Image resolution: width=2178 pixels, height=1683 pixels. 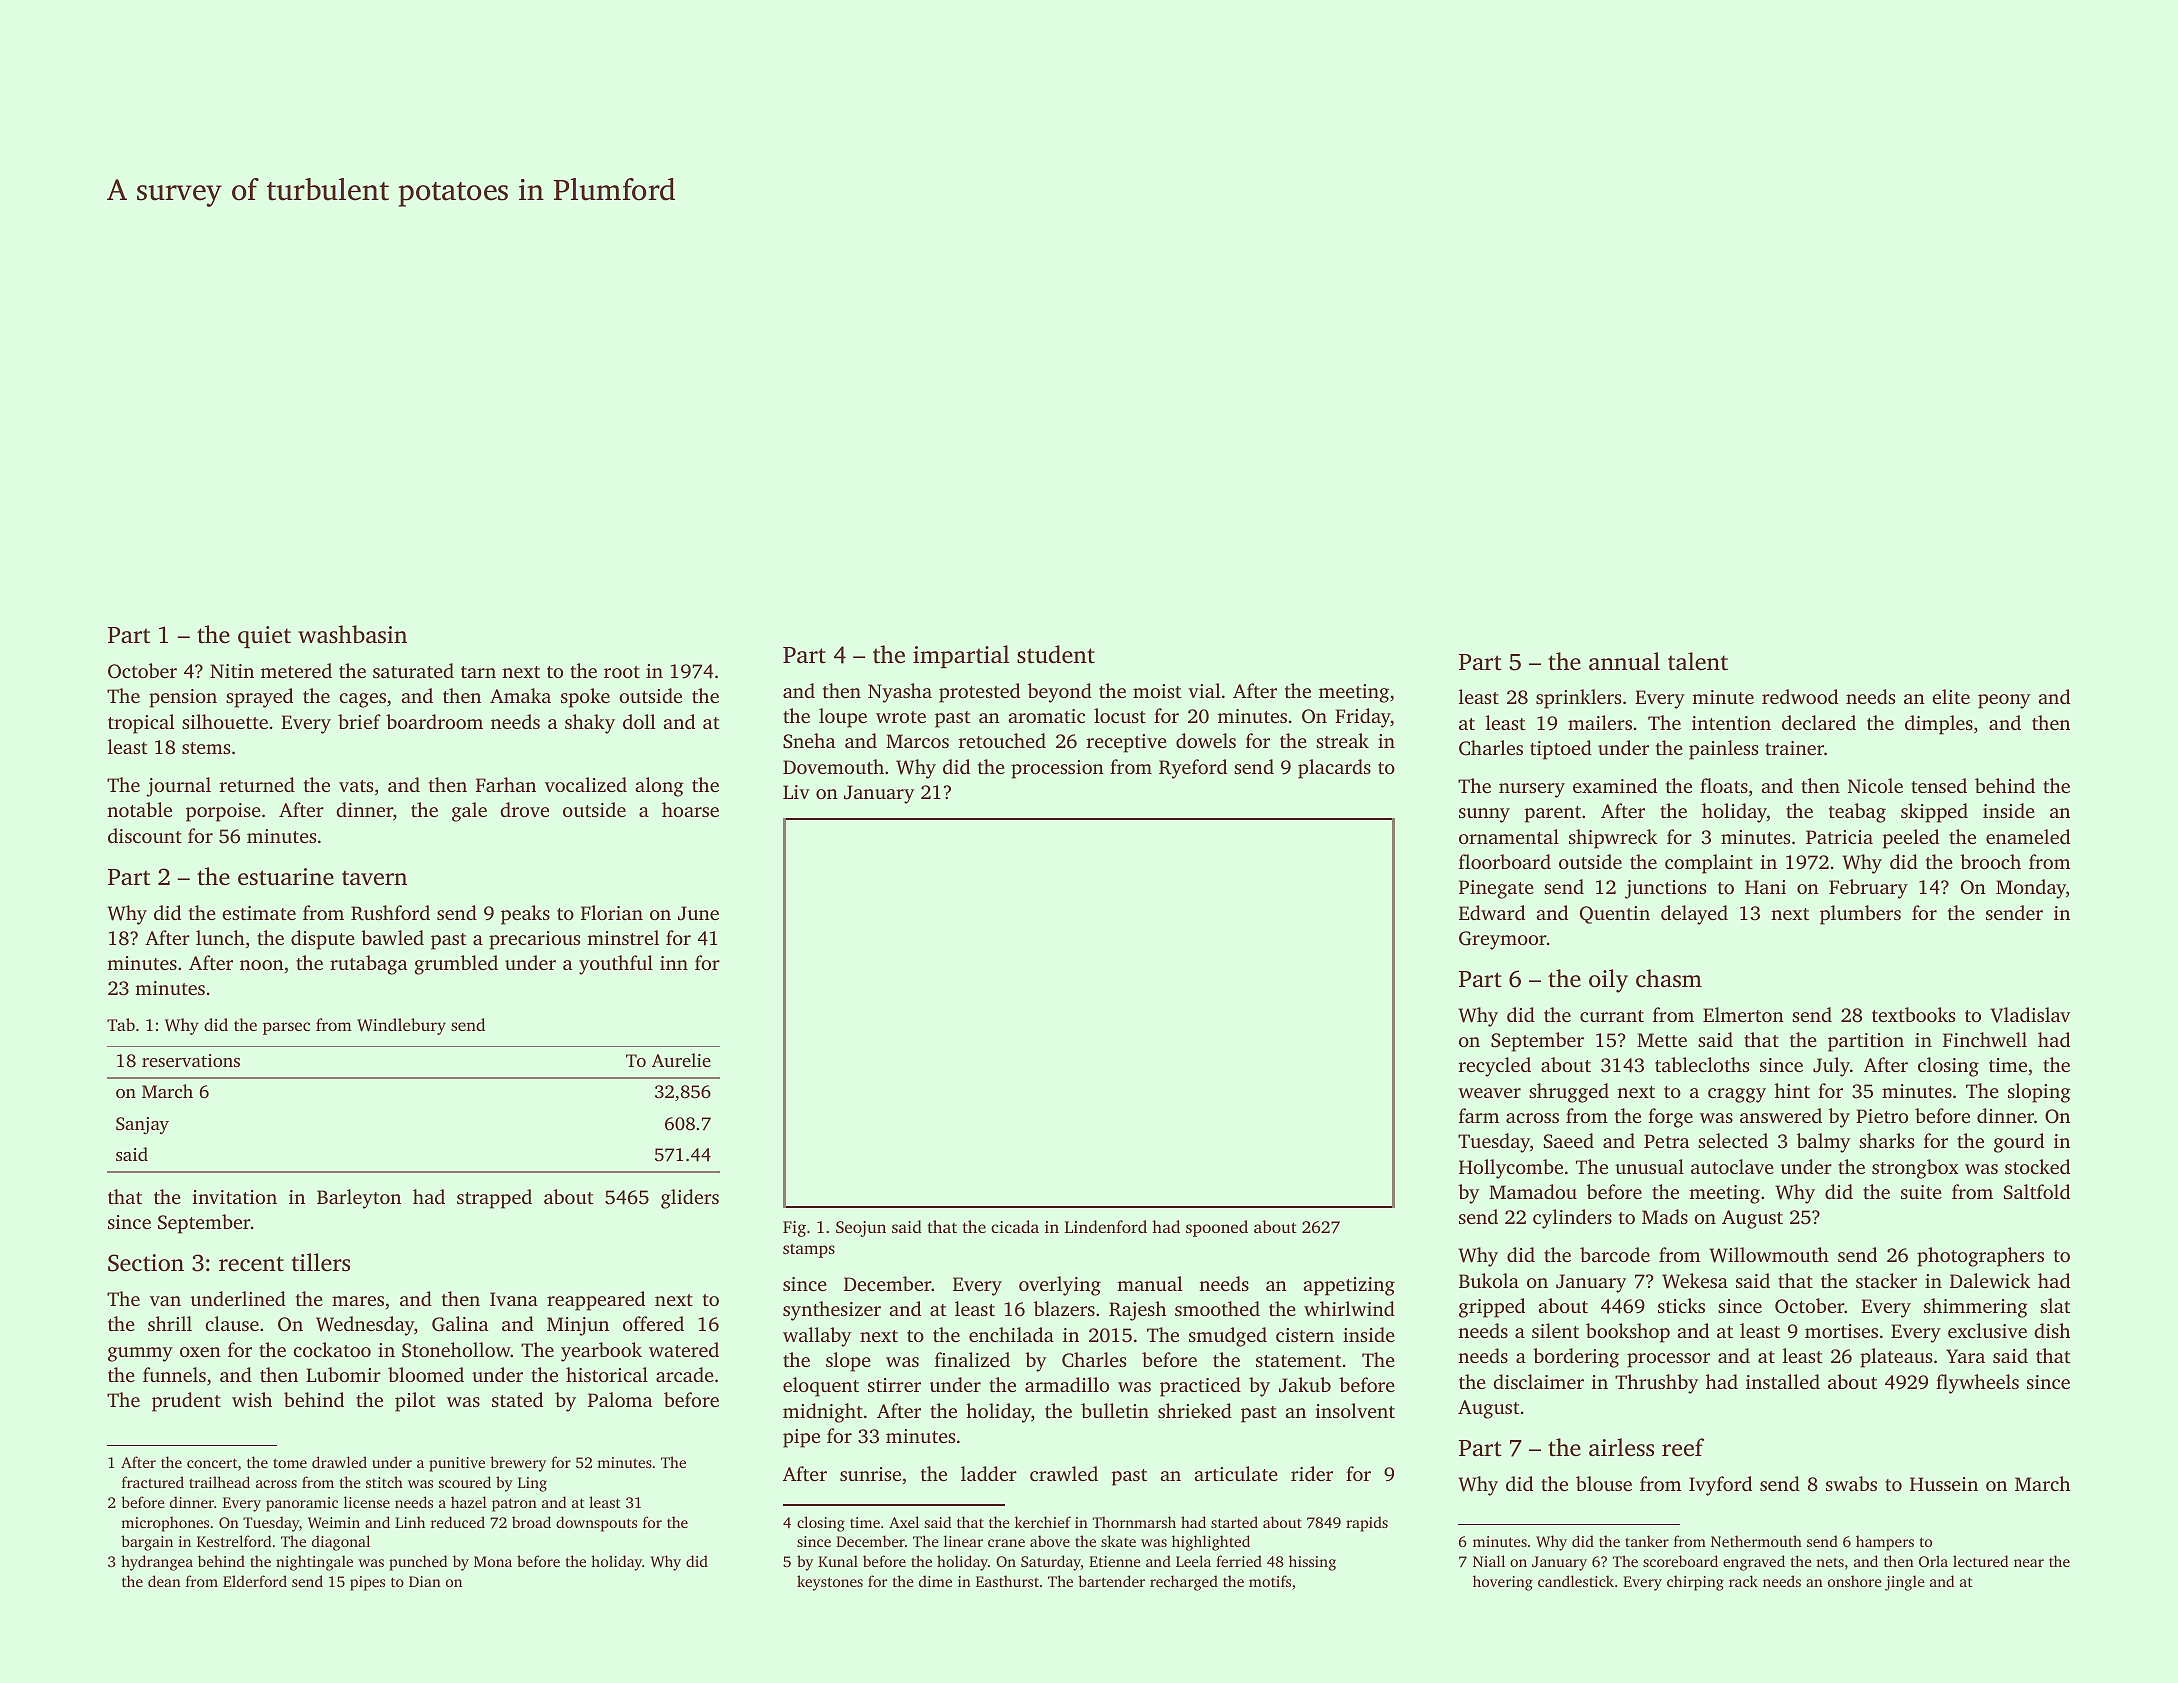 I want to click on Weimin, so click(x=334, y=1522).
